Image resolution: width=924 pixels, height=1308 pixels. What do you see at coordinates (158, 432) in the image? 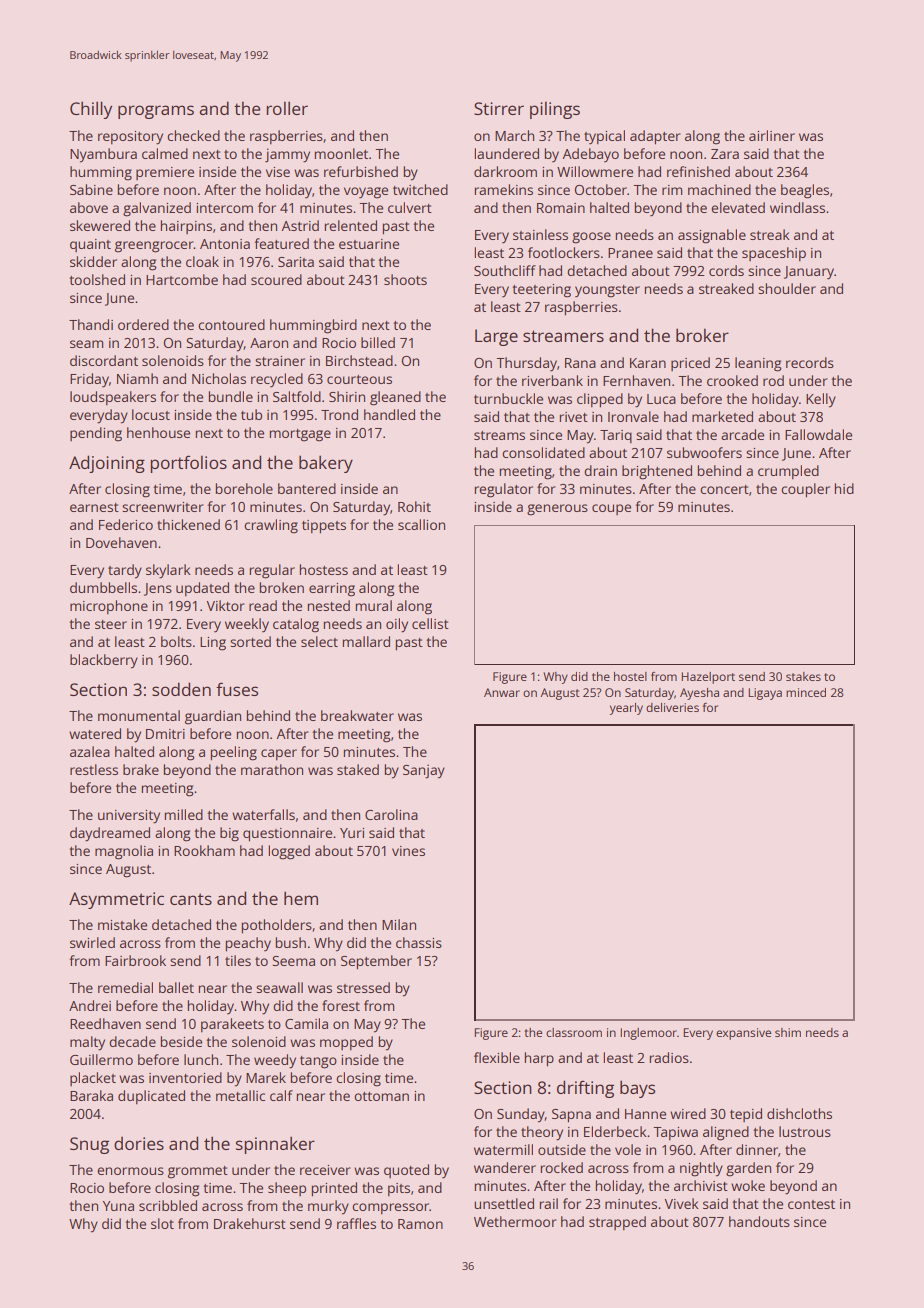
I see `henhouse` at bounding box center [158, 432].
